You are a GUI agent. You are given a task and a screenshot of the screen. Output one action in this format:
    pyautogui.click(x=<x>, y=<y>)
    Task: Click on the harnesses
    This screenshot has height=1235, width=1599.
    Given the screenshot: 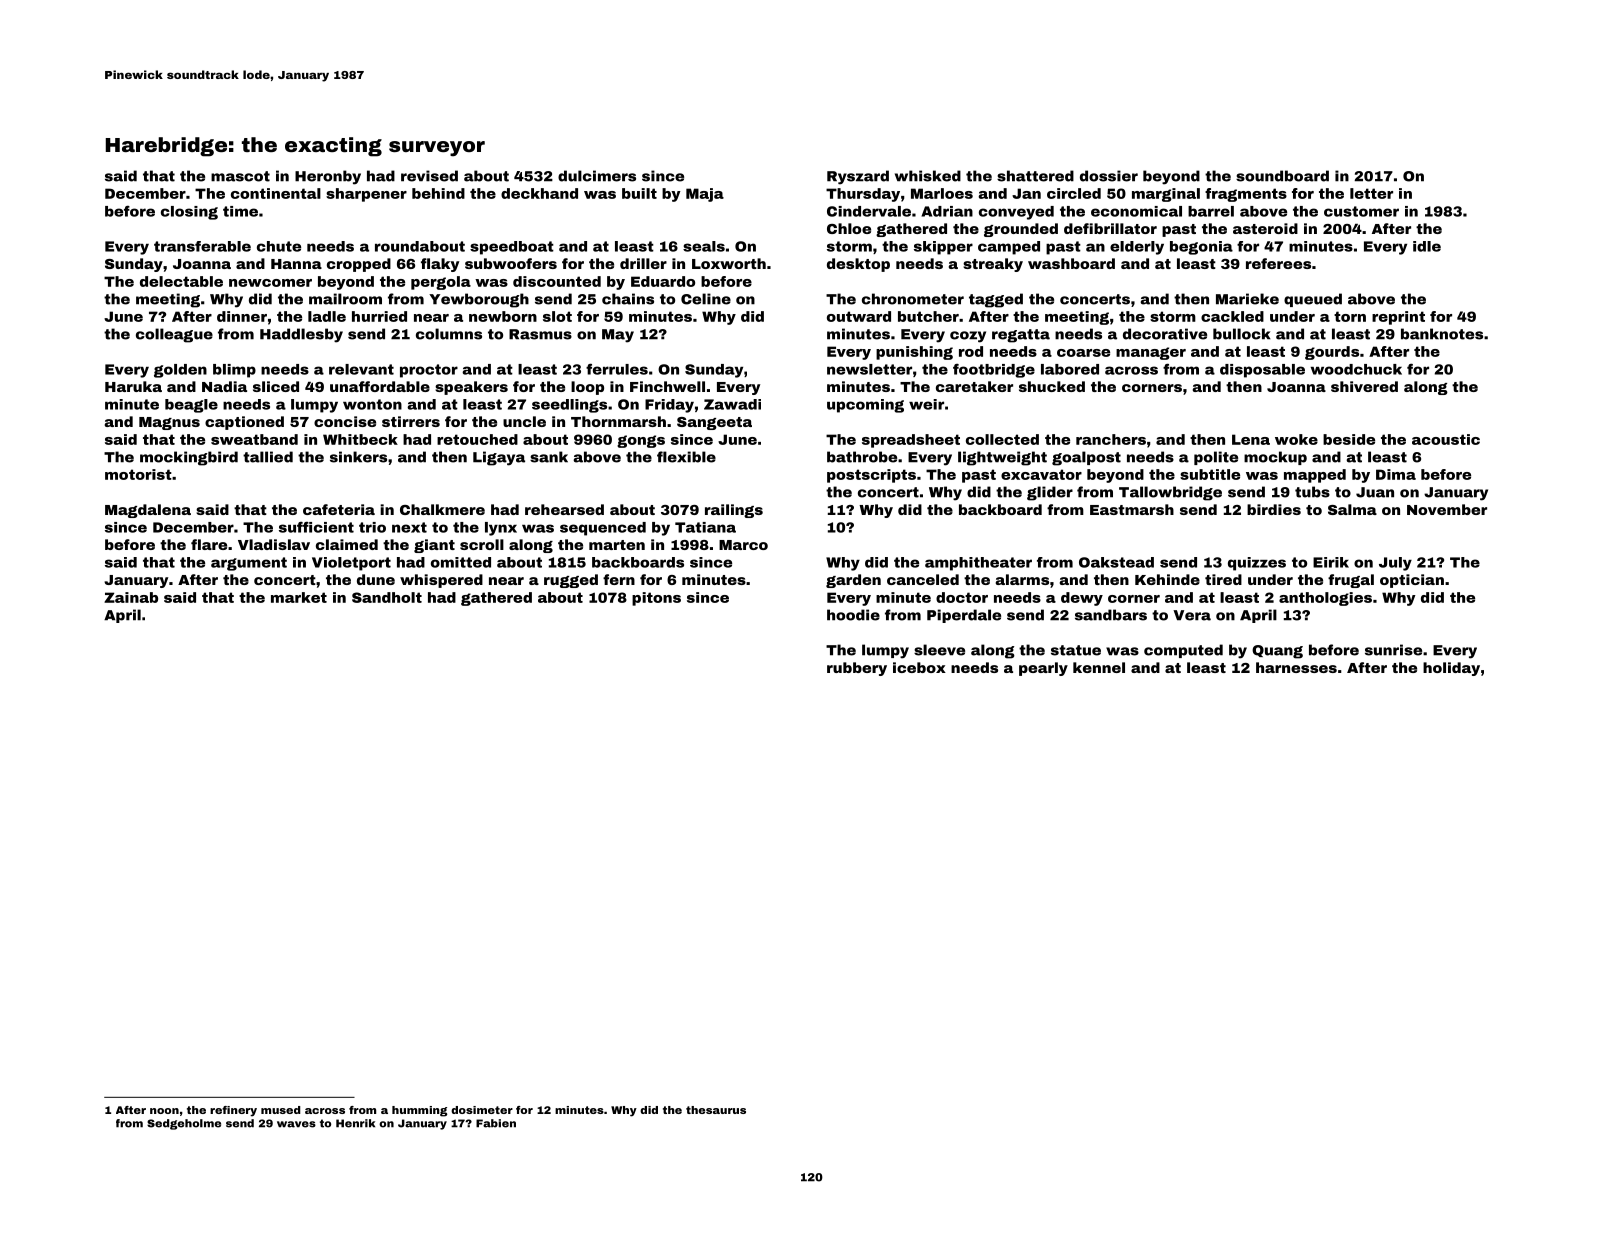 What is the action you would take?
    pyautogui.click(x=1296, y=667)
